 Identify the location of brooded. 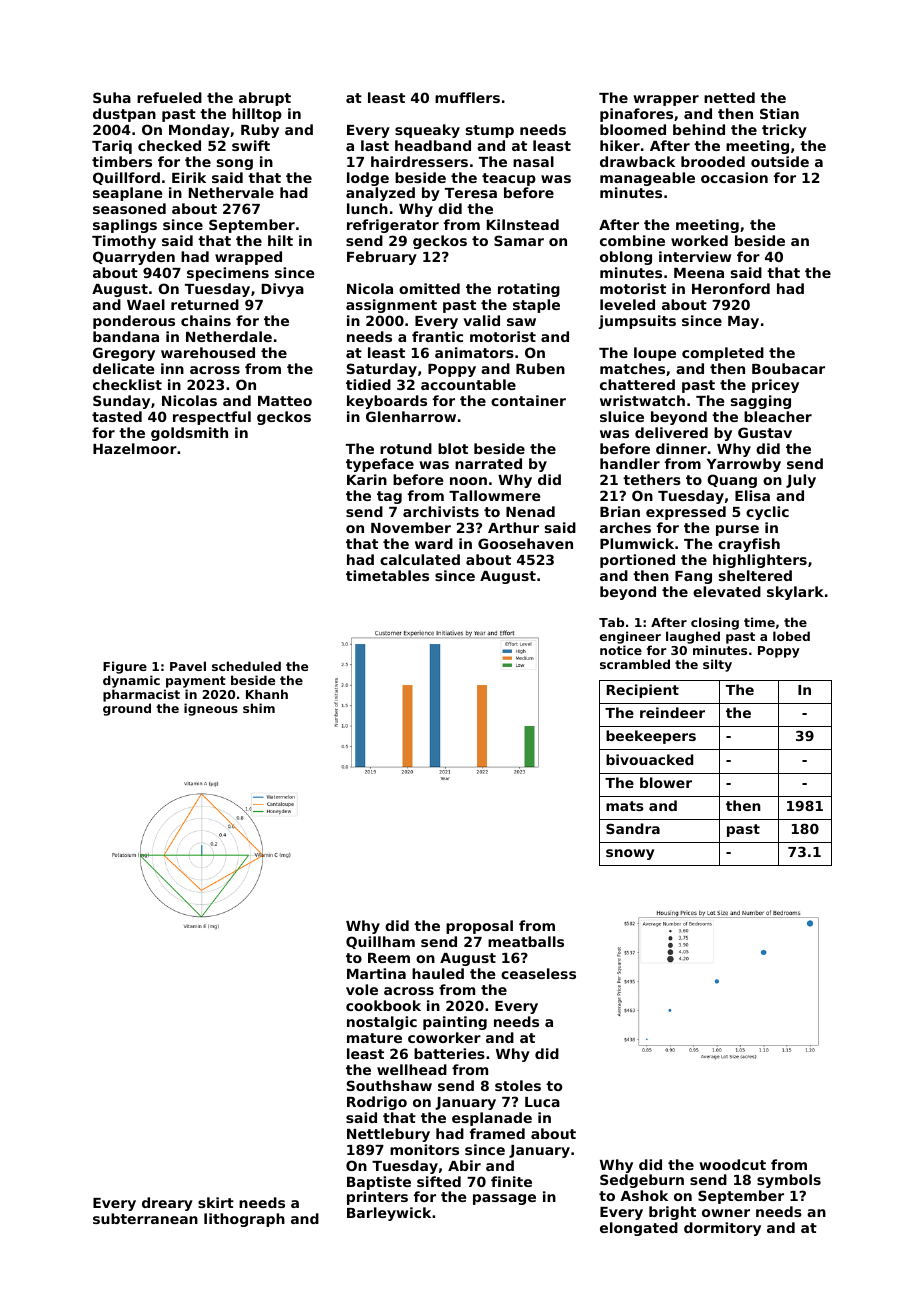
(713, 161).
